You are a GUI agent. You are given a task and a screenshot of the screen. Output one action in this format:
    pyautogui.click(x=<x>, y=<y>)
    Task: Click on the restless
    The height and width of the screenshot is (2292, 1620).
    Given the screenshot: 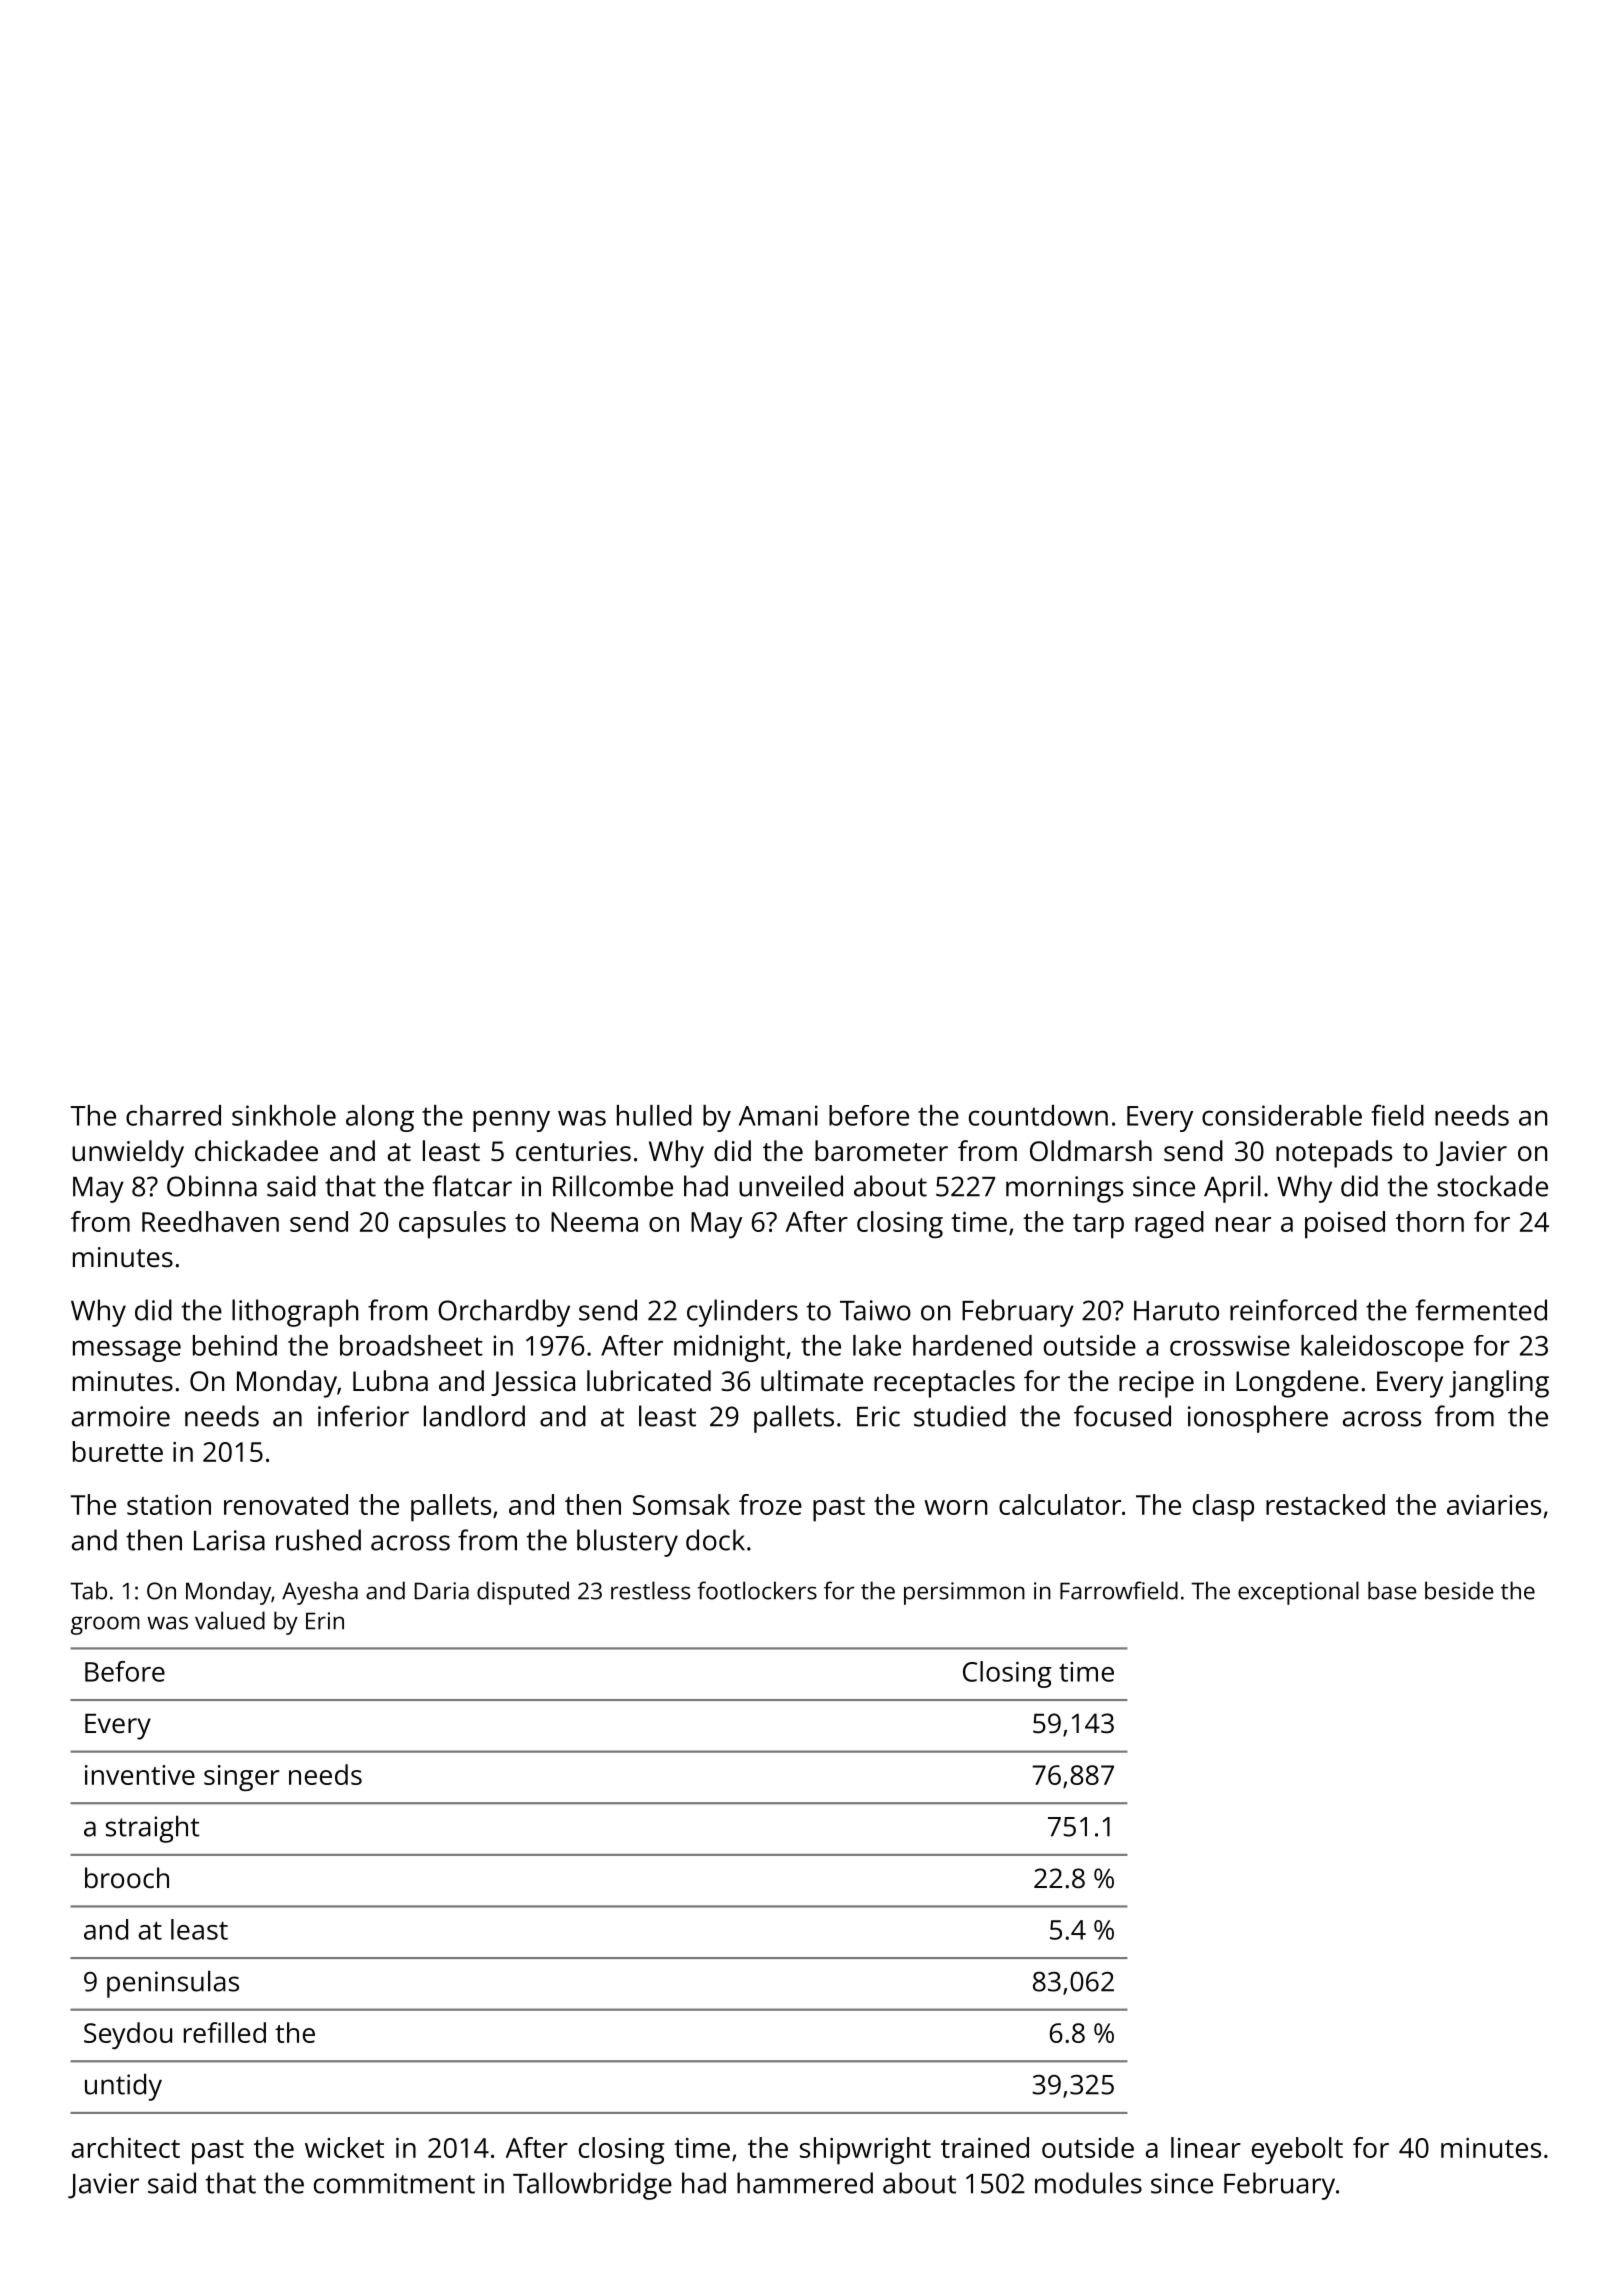 What is the action you would take?
    pyautogui.click(x=650, y=1590)
